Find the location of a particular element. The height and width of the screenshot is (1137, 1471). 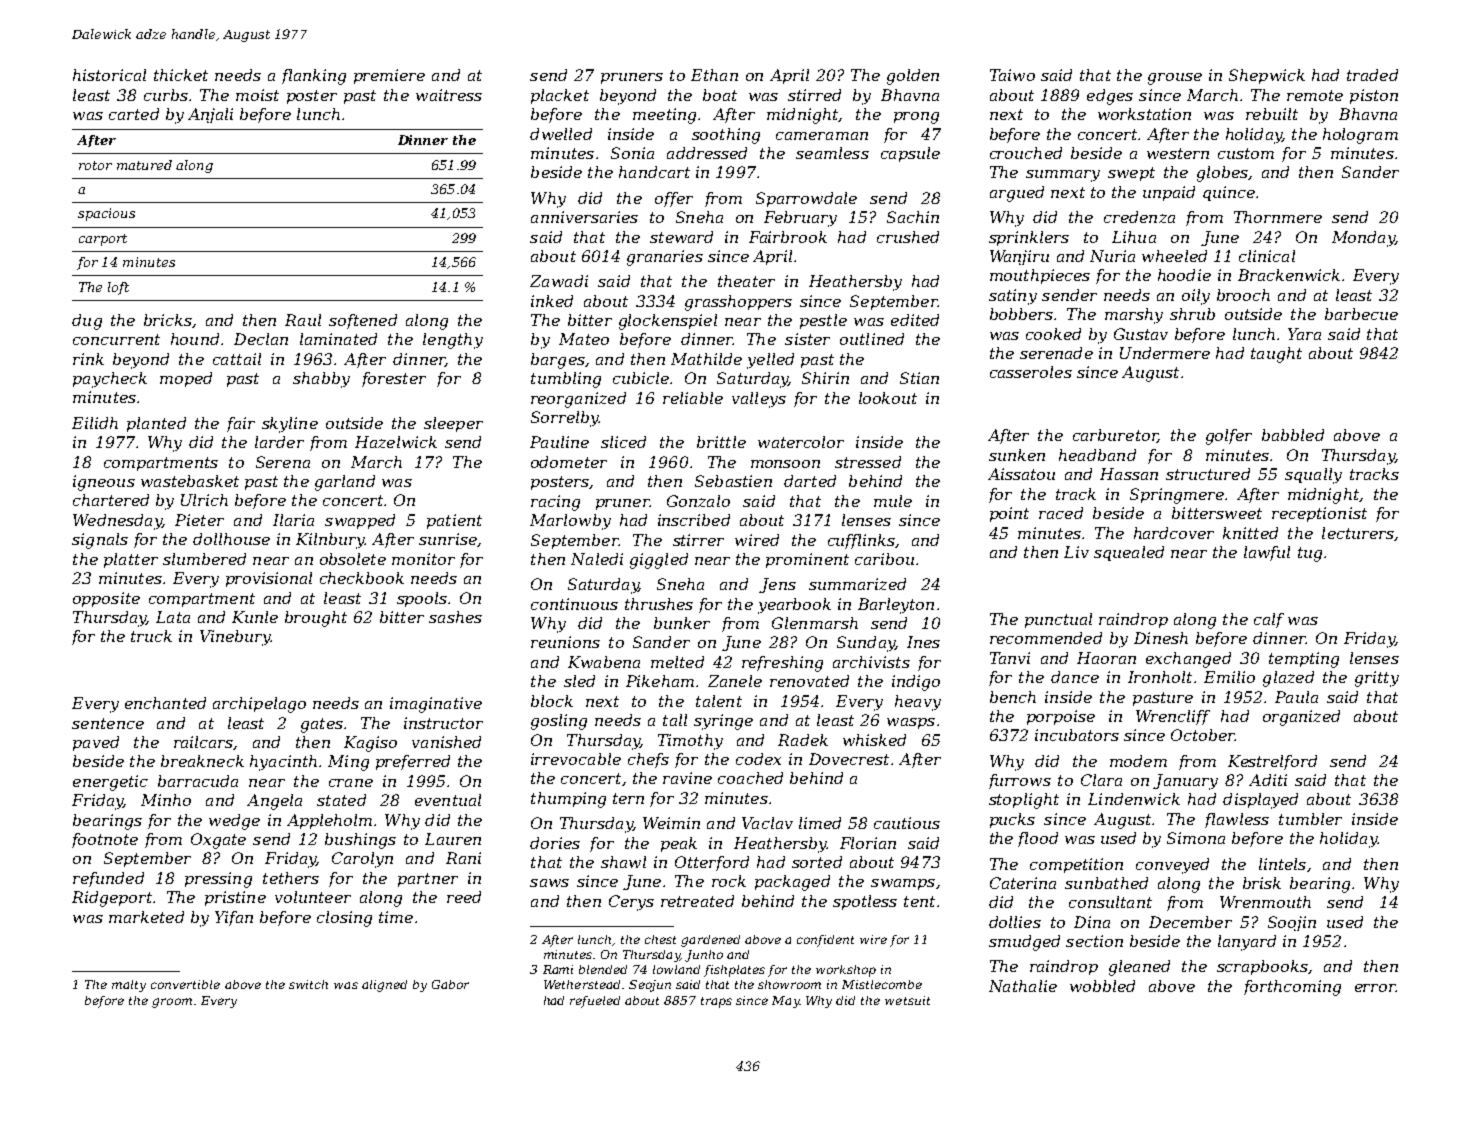

cufflinks is located at coordinates (861, 541).
